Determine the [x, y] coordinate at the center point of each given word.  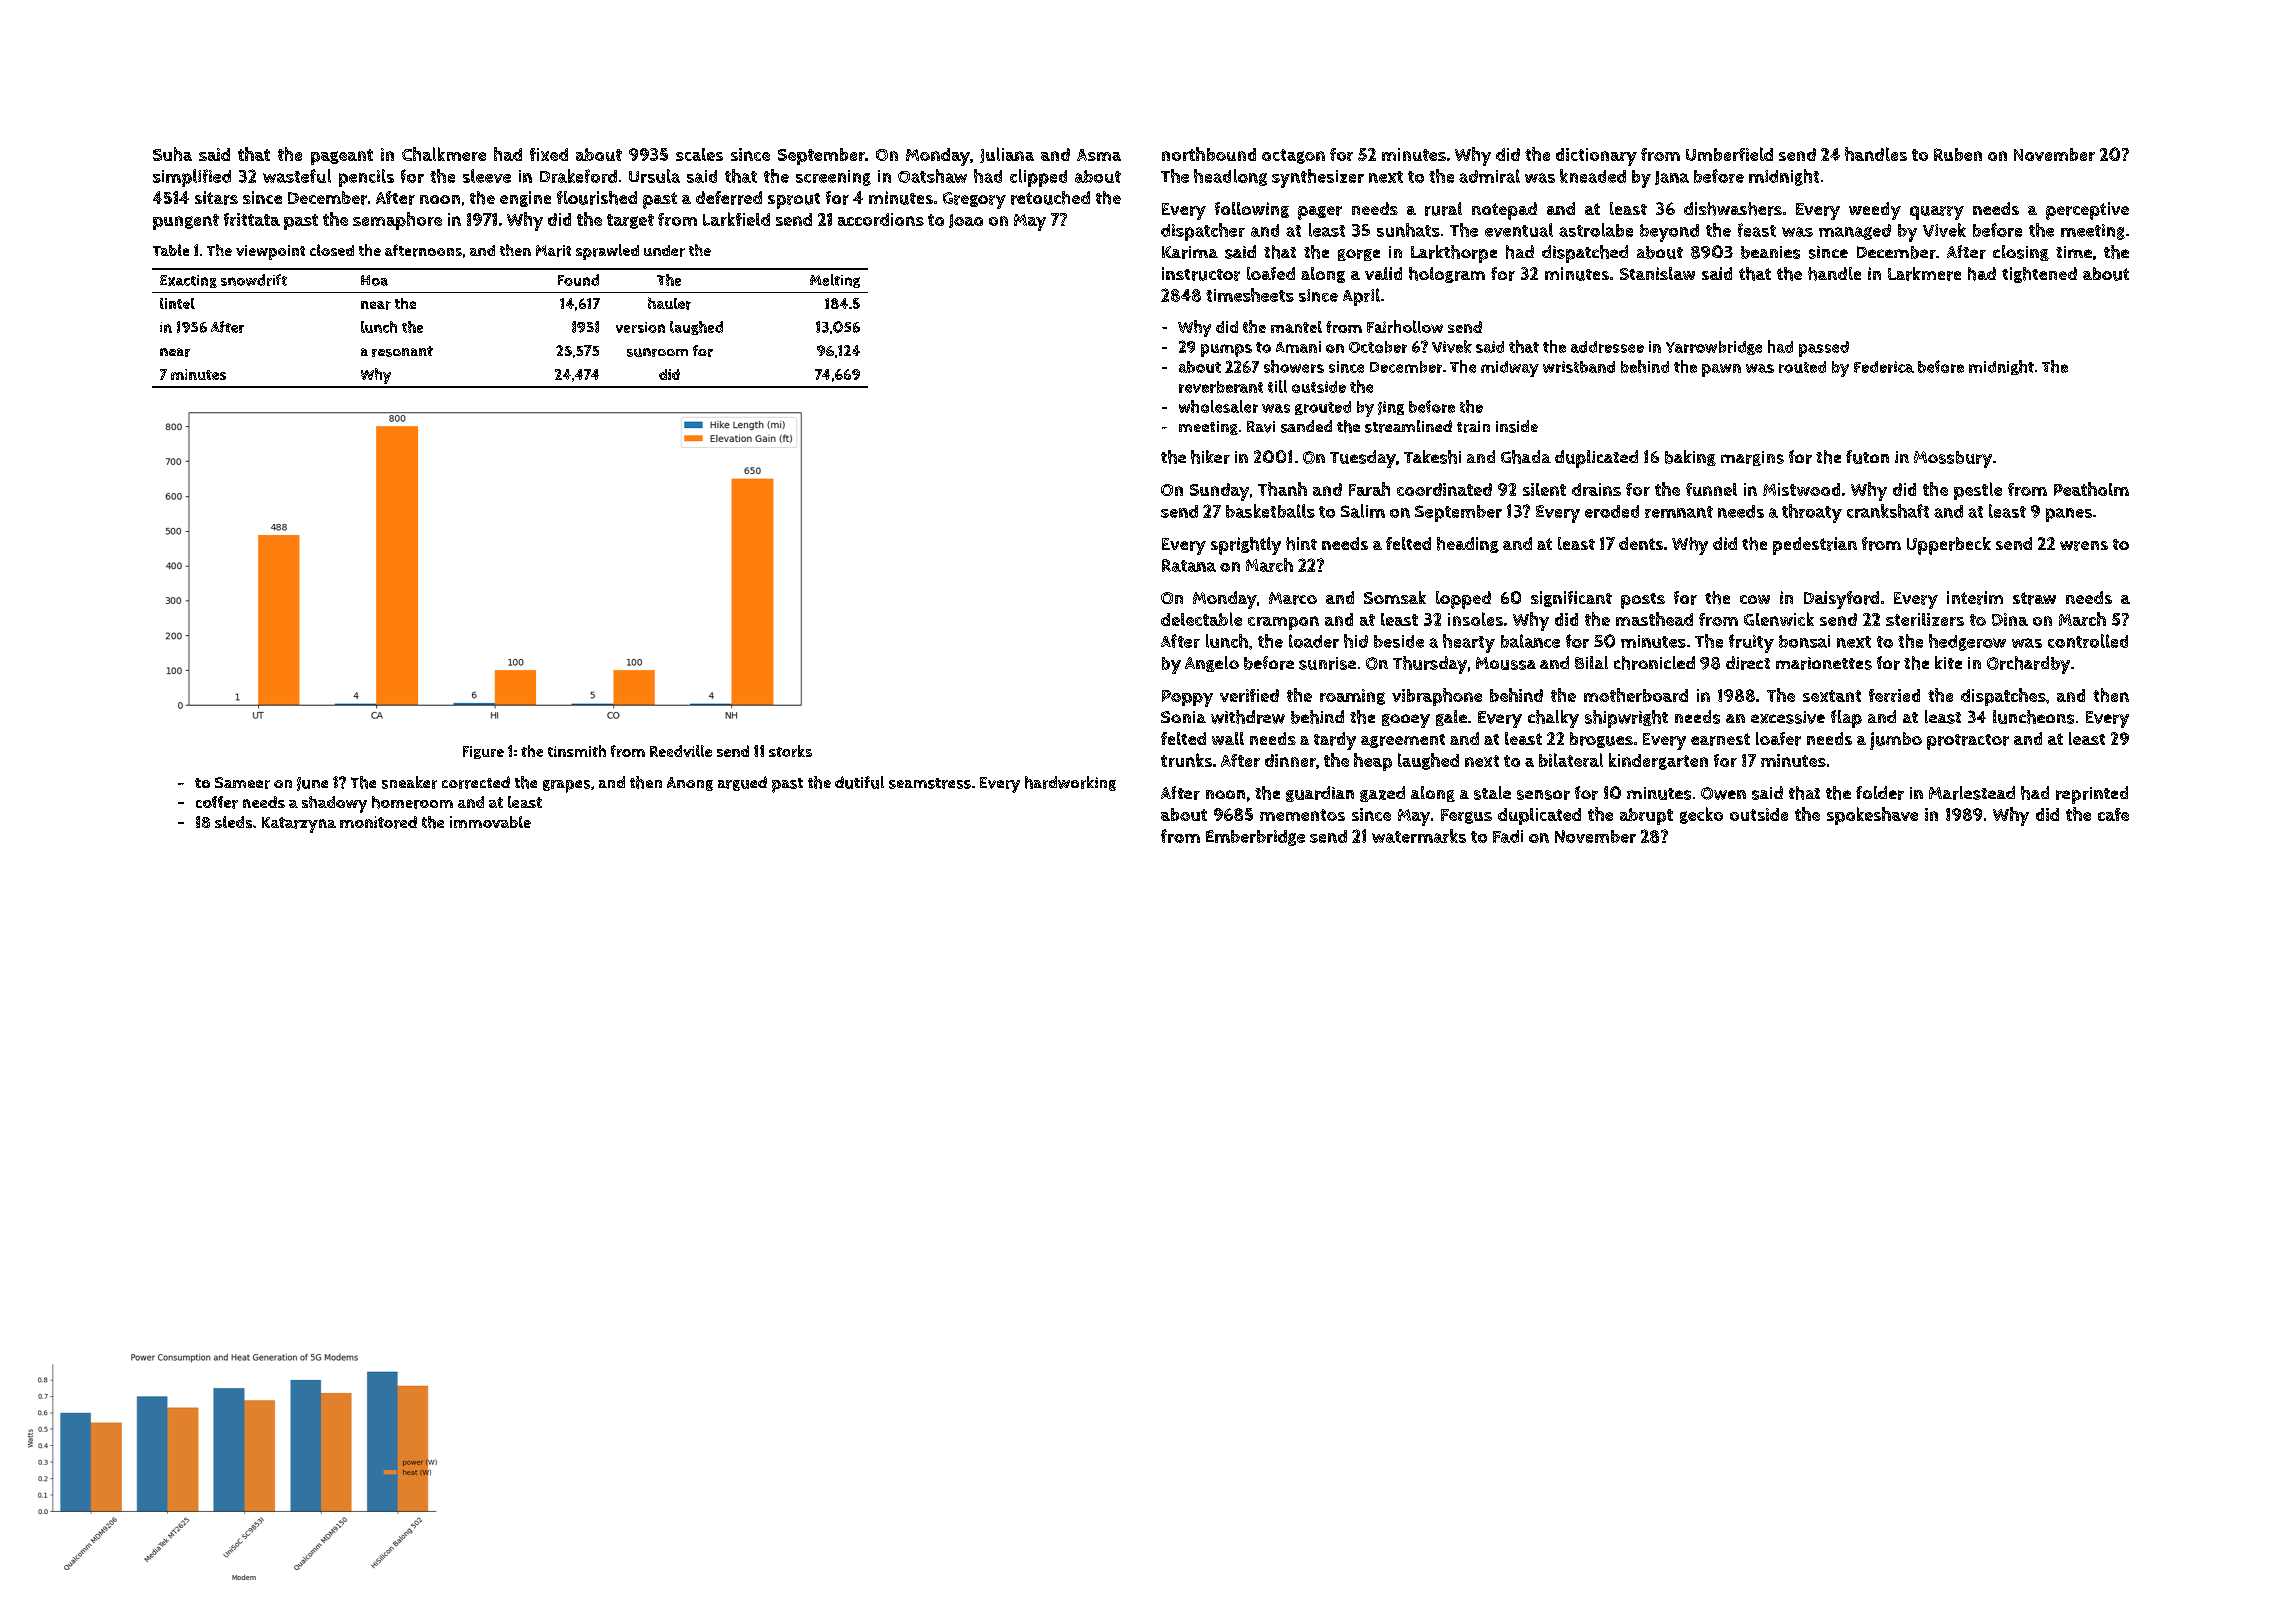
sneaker [409, 782]
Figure [483, 752]
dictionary [1596, 157]
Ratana [1189, 565]
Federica [1884, 367]
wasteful [297, 176]
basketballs [1270, 511]
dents [1641, 543]
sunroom [657, 352]
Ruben [1958, 154]
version [640, 327]
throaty [1812, 513]
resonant [402, 351]
